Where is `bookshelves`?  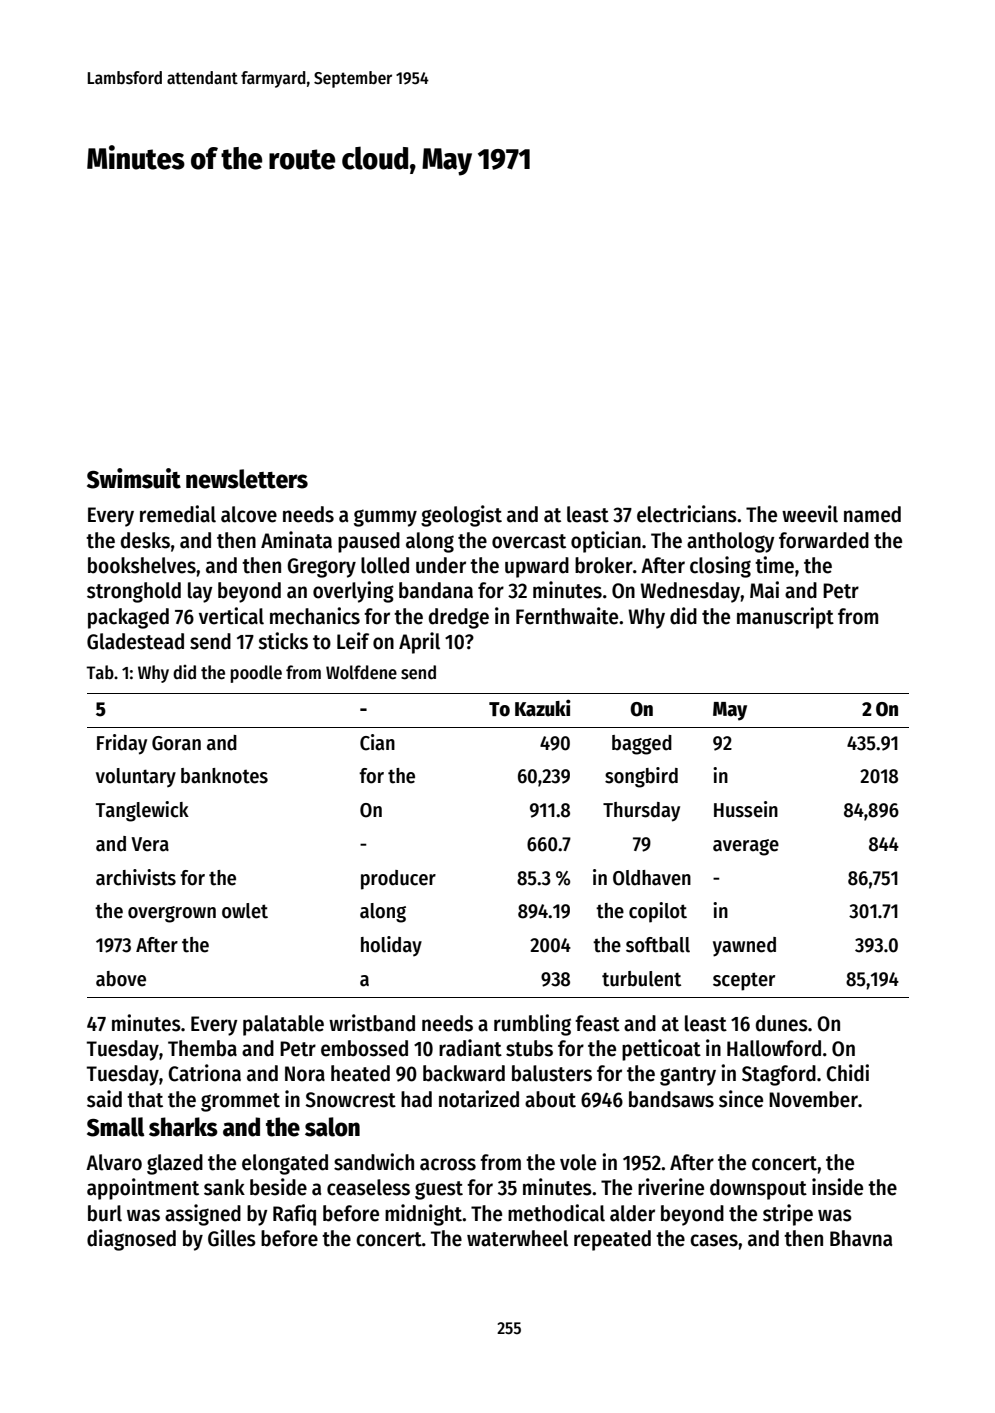 bookshelves is located at coordinates (142, 565).
